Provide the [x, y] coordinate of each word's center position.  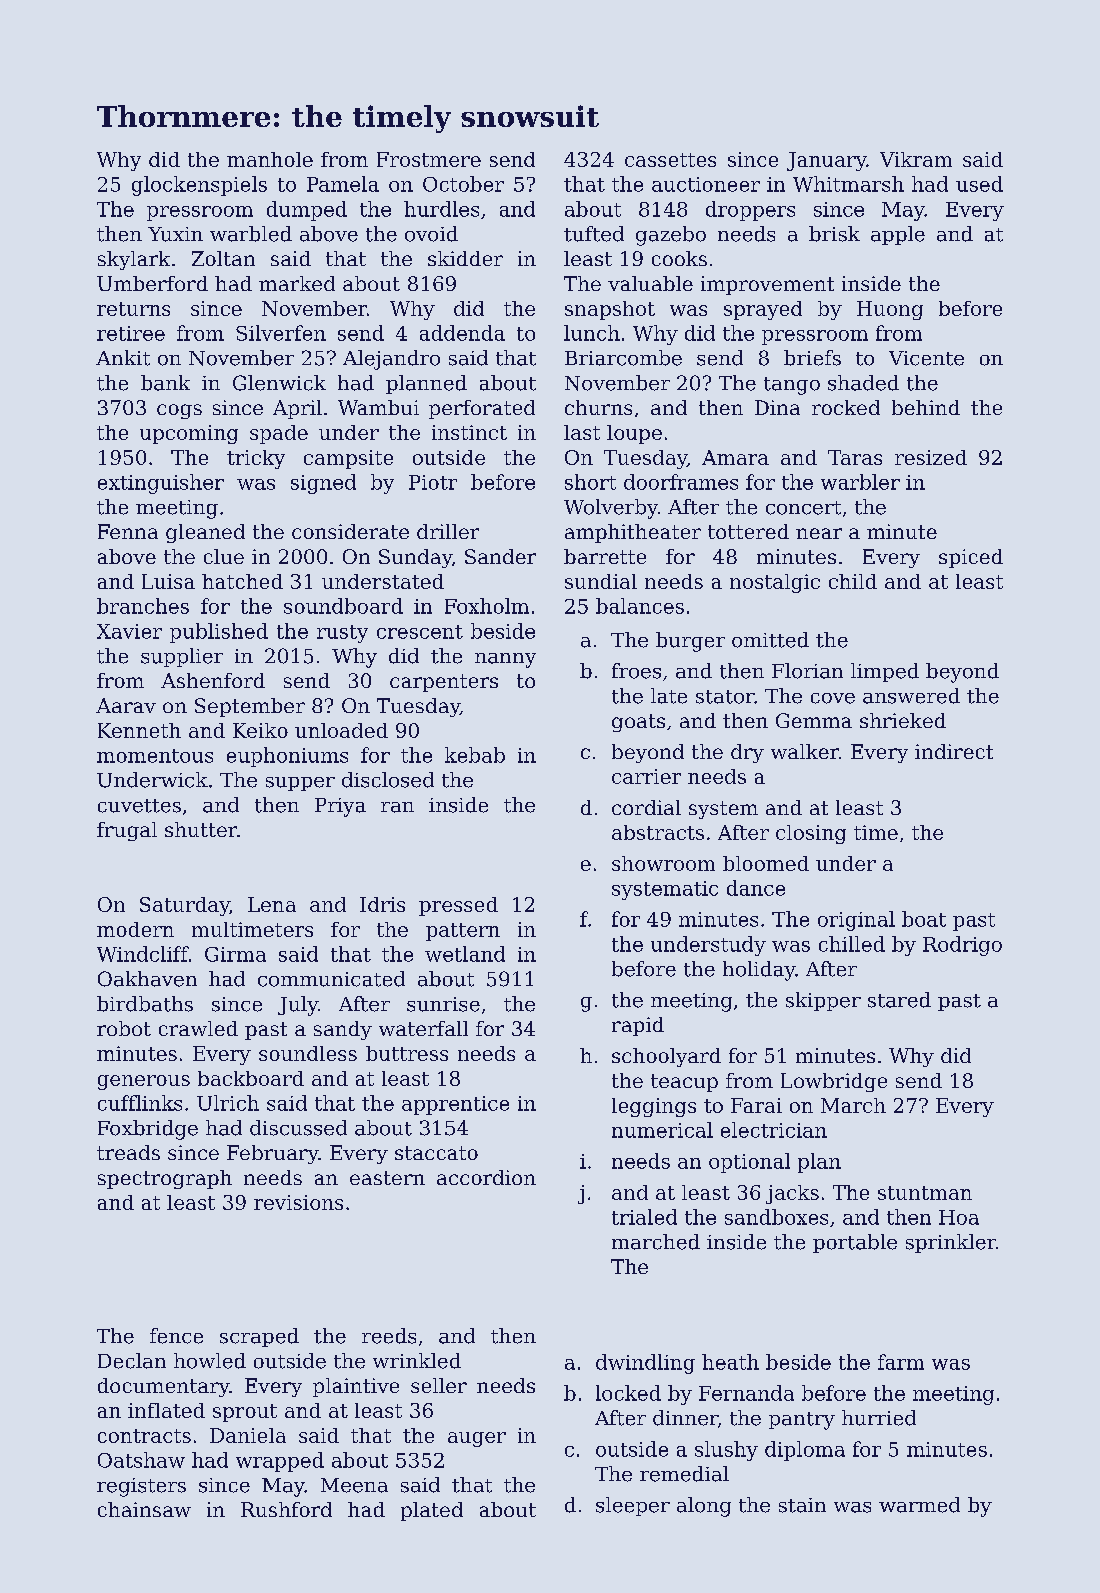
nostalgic [775, 583]
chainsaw [144, 1509]
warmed [919, 1505]
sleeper [633, 1506]
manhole [270, 159]
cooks [679, 258]
